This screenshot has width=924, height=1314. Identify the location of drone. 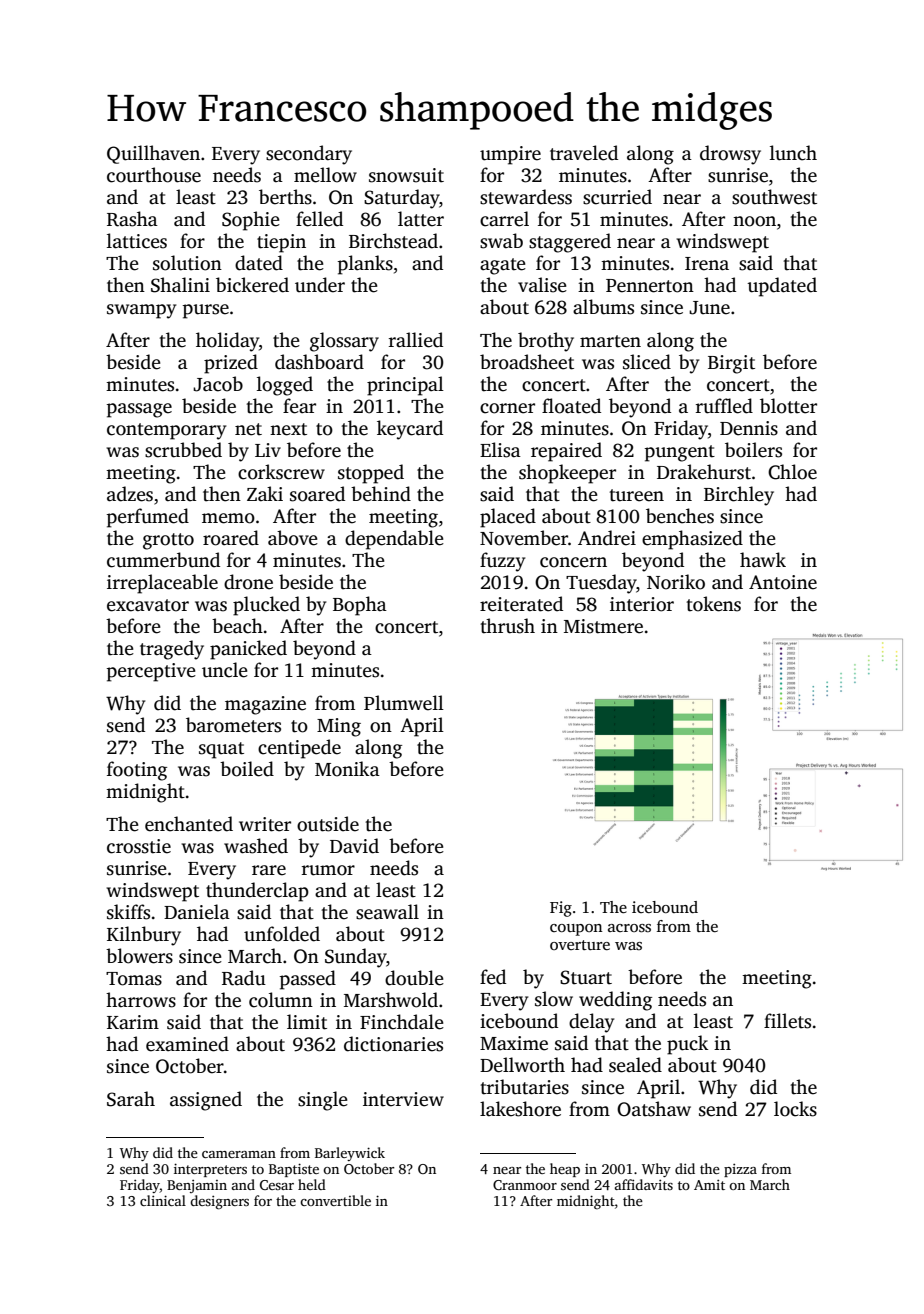
(248, 582).
